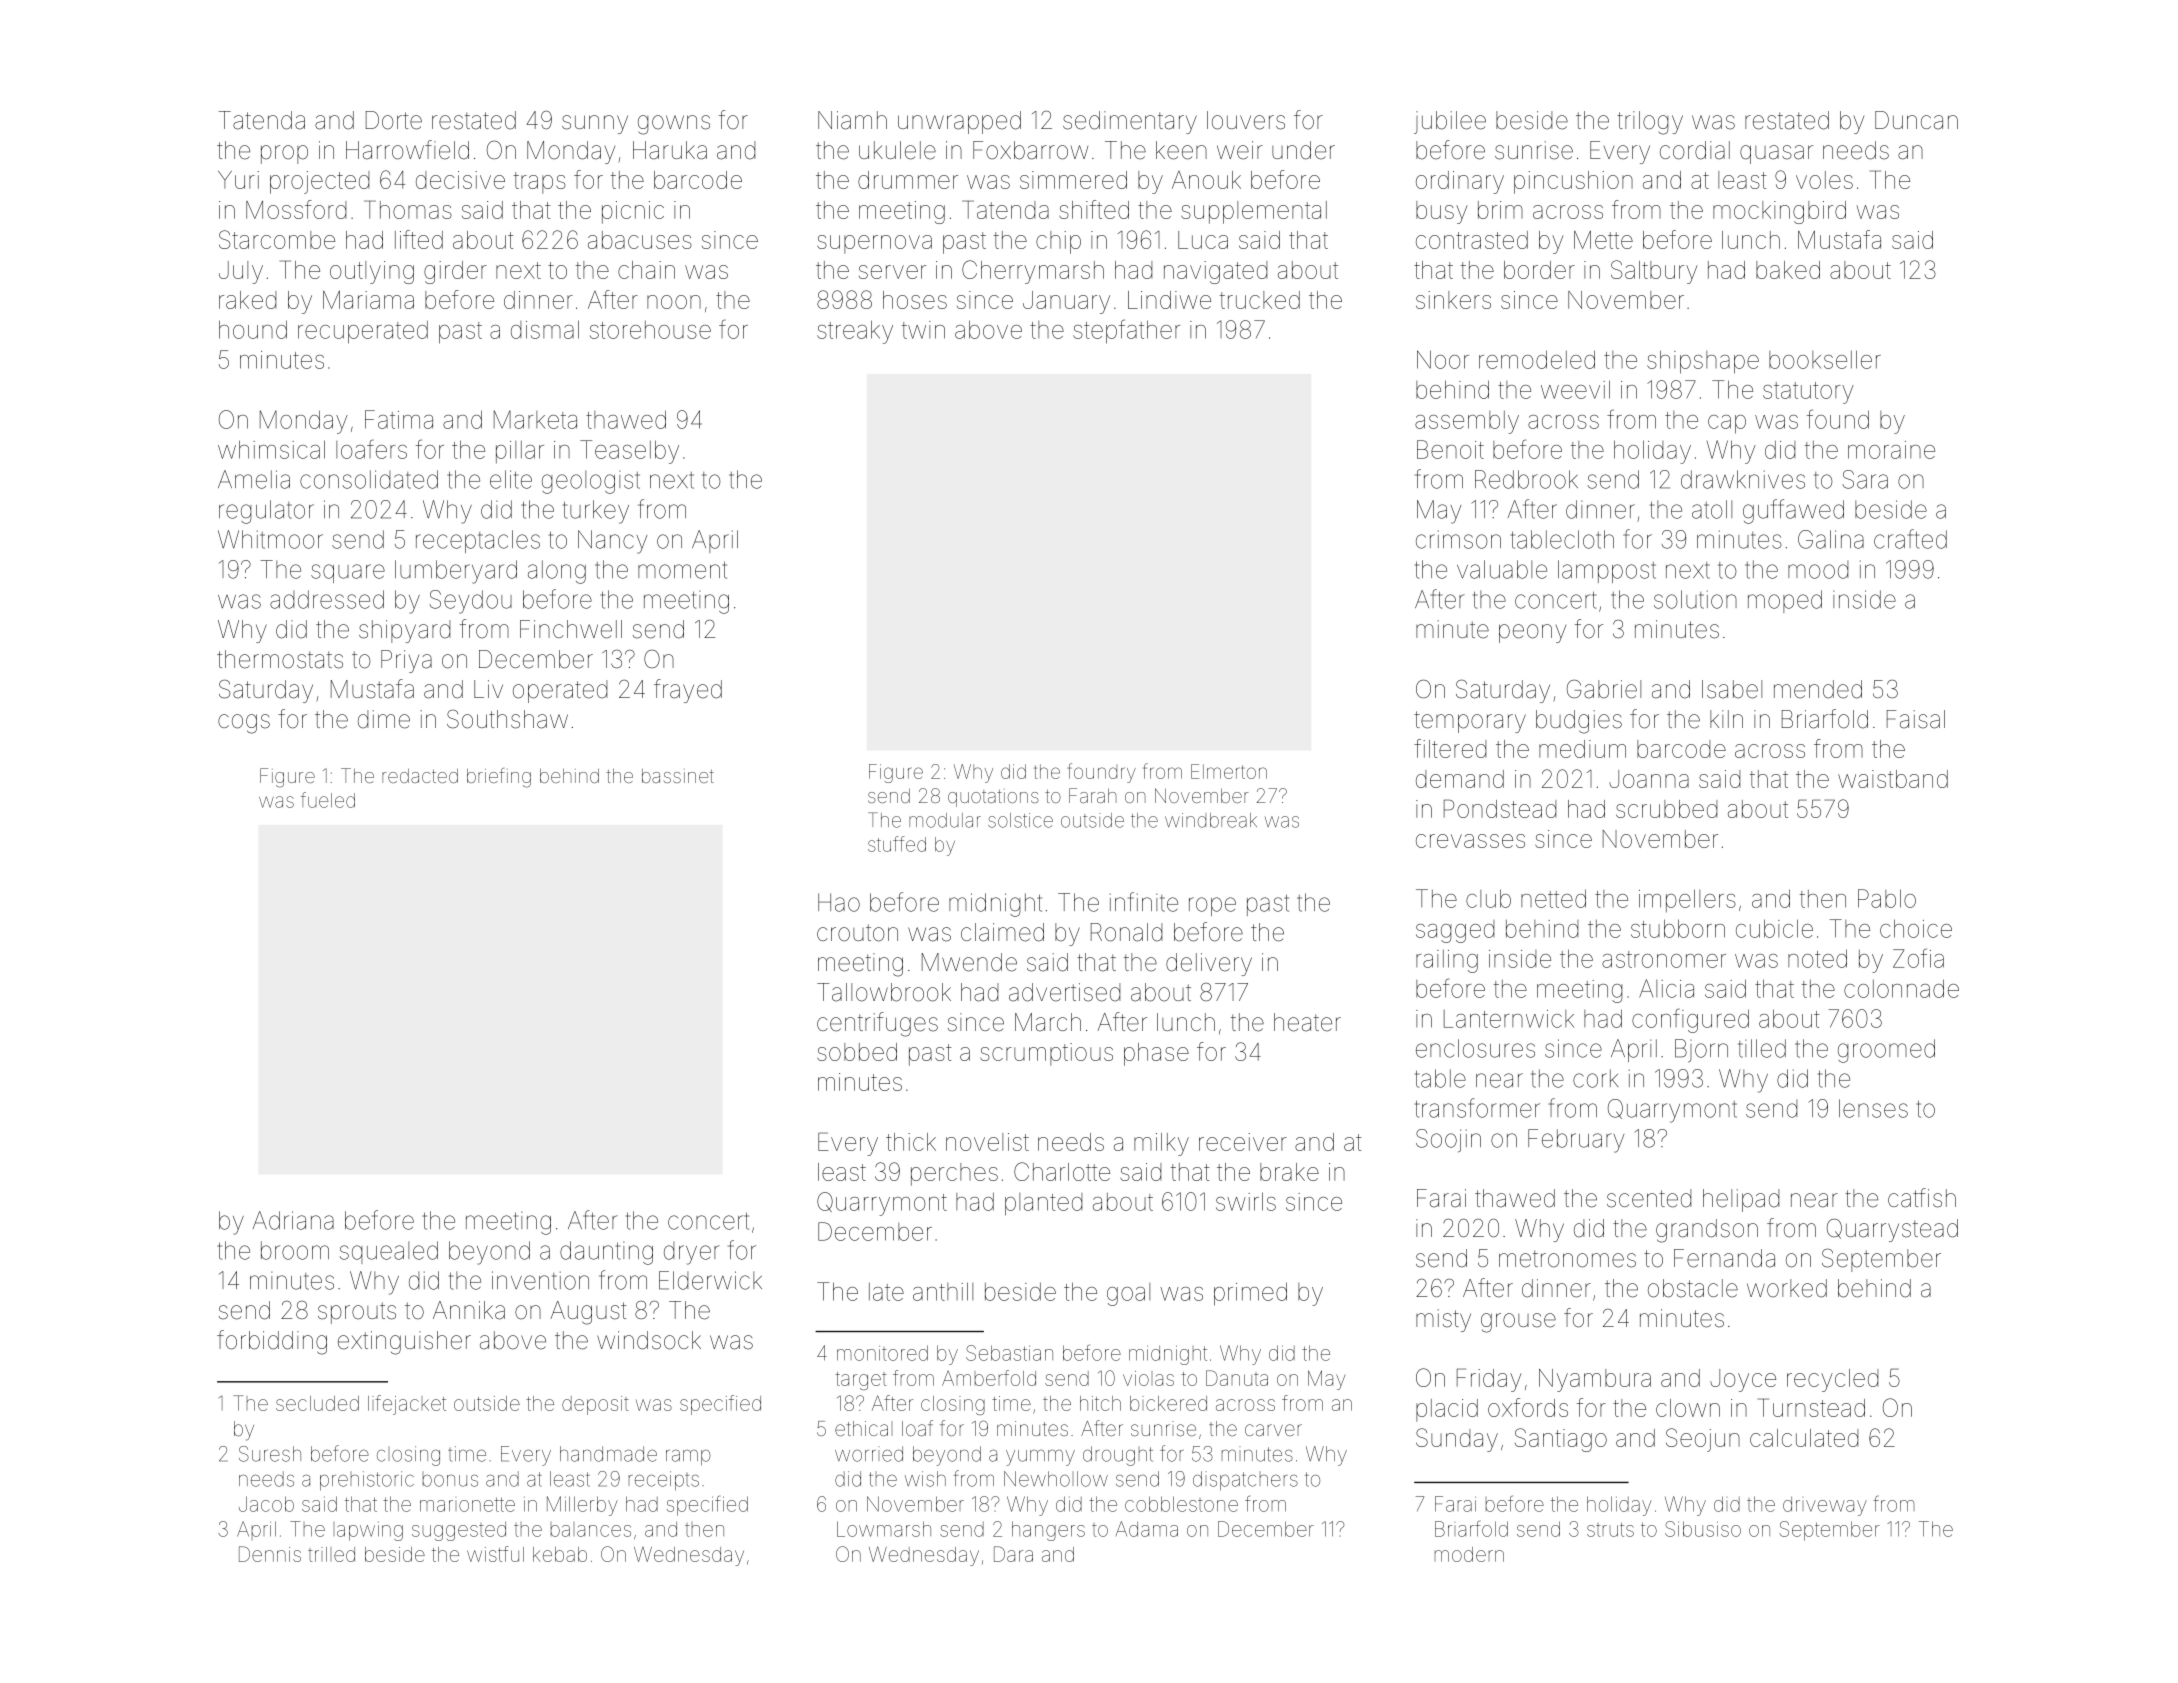 The height and width of the document is (1683, 2178). Describe the element at coordinates (633, 212) in the document. I see `picnic` at that location.
